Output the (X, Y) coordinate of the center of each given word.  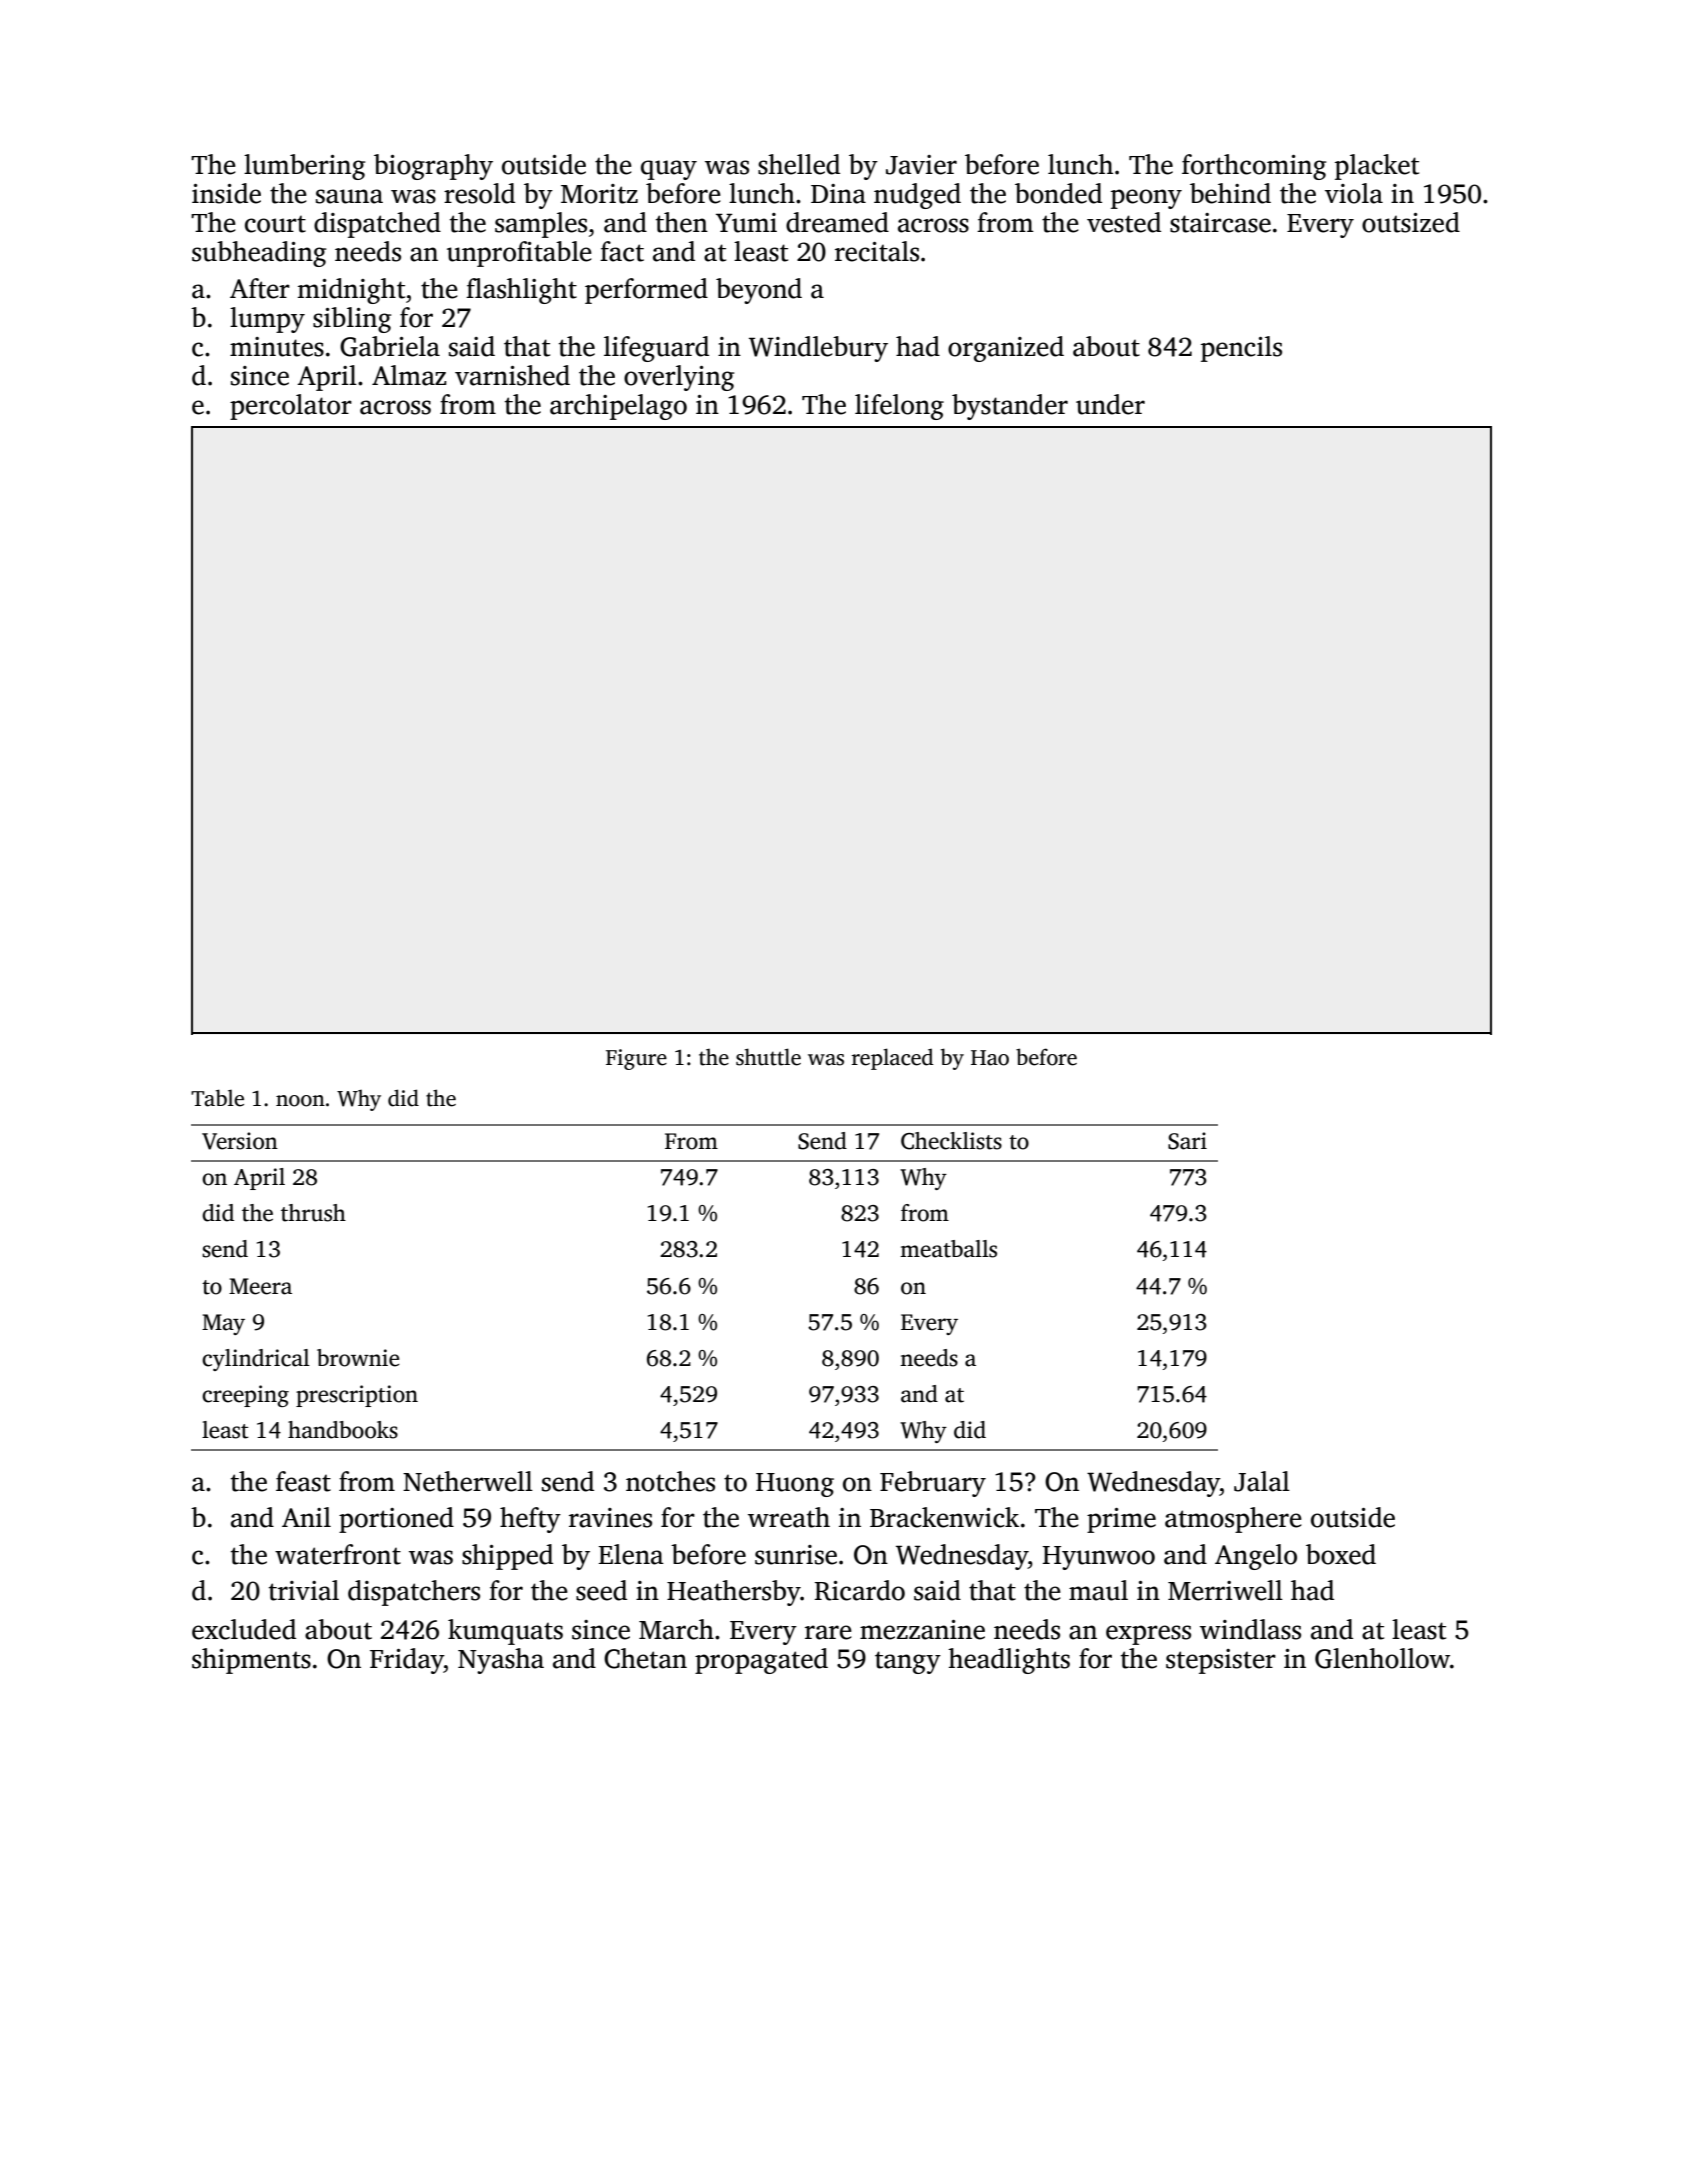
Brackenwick (944, 1517)
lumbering (304, 167)
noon (300, 1101)
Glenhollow (1382, 1658)
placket (1377, 167)
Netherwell (468, 1481)
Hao (990, 1058)
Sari (1187, 1141)
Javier (921, 165)
